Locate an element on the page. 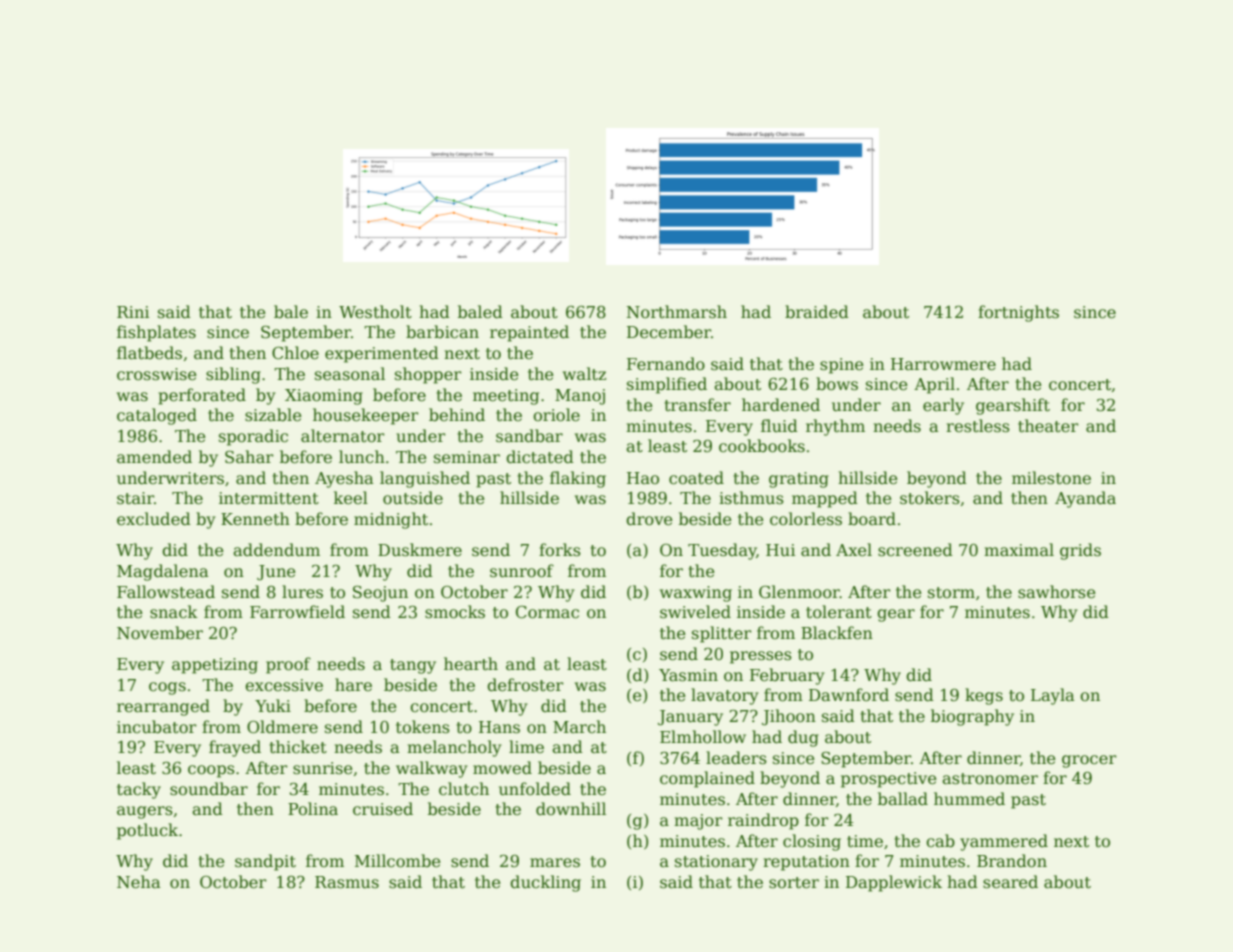  Northmarsh is located at coordinates (677, 312).
